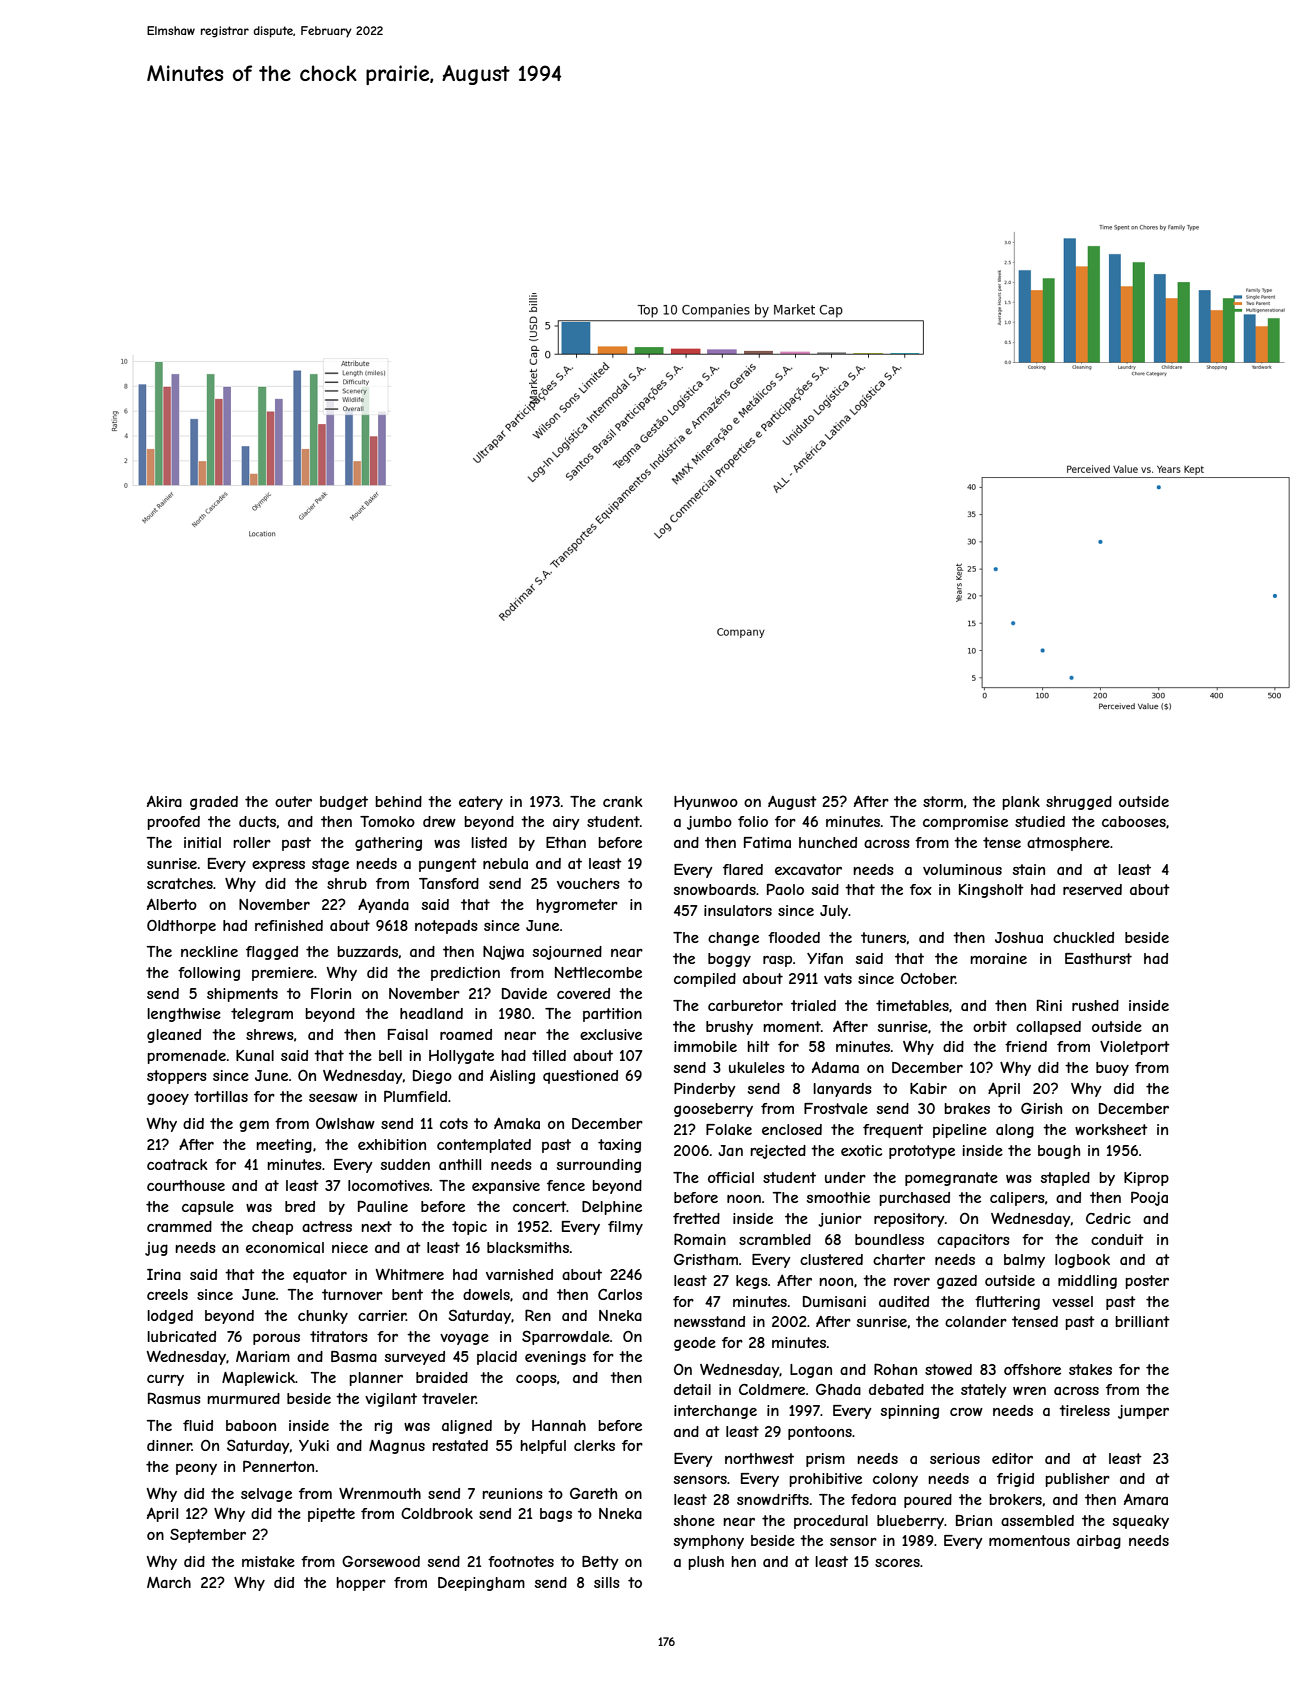  I want to click on Magnus, so click(397, 1447).
